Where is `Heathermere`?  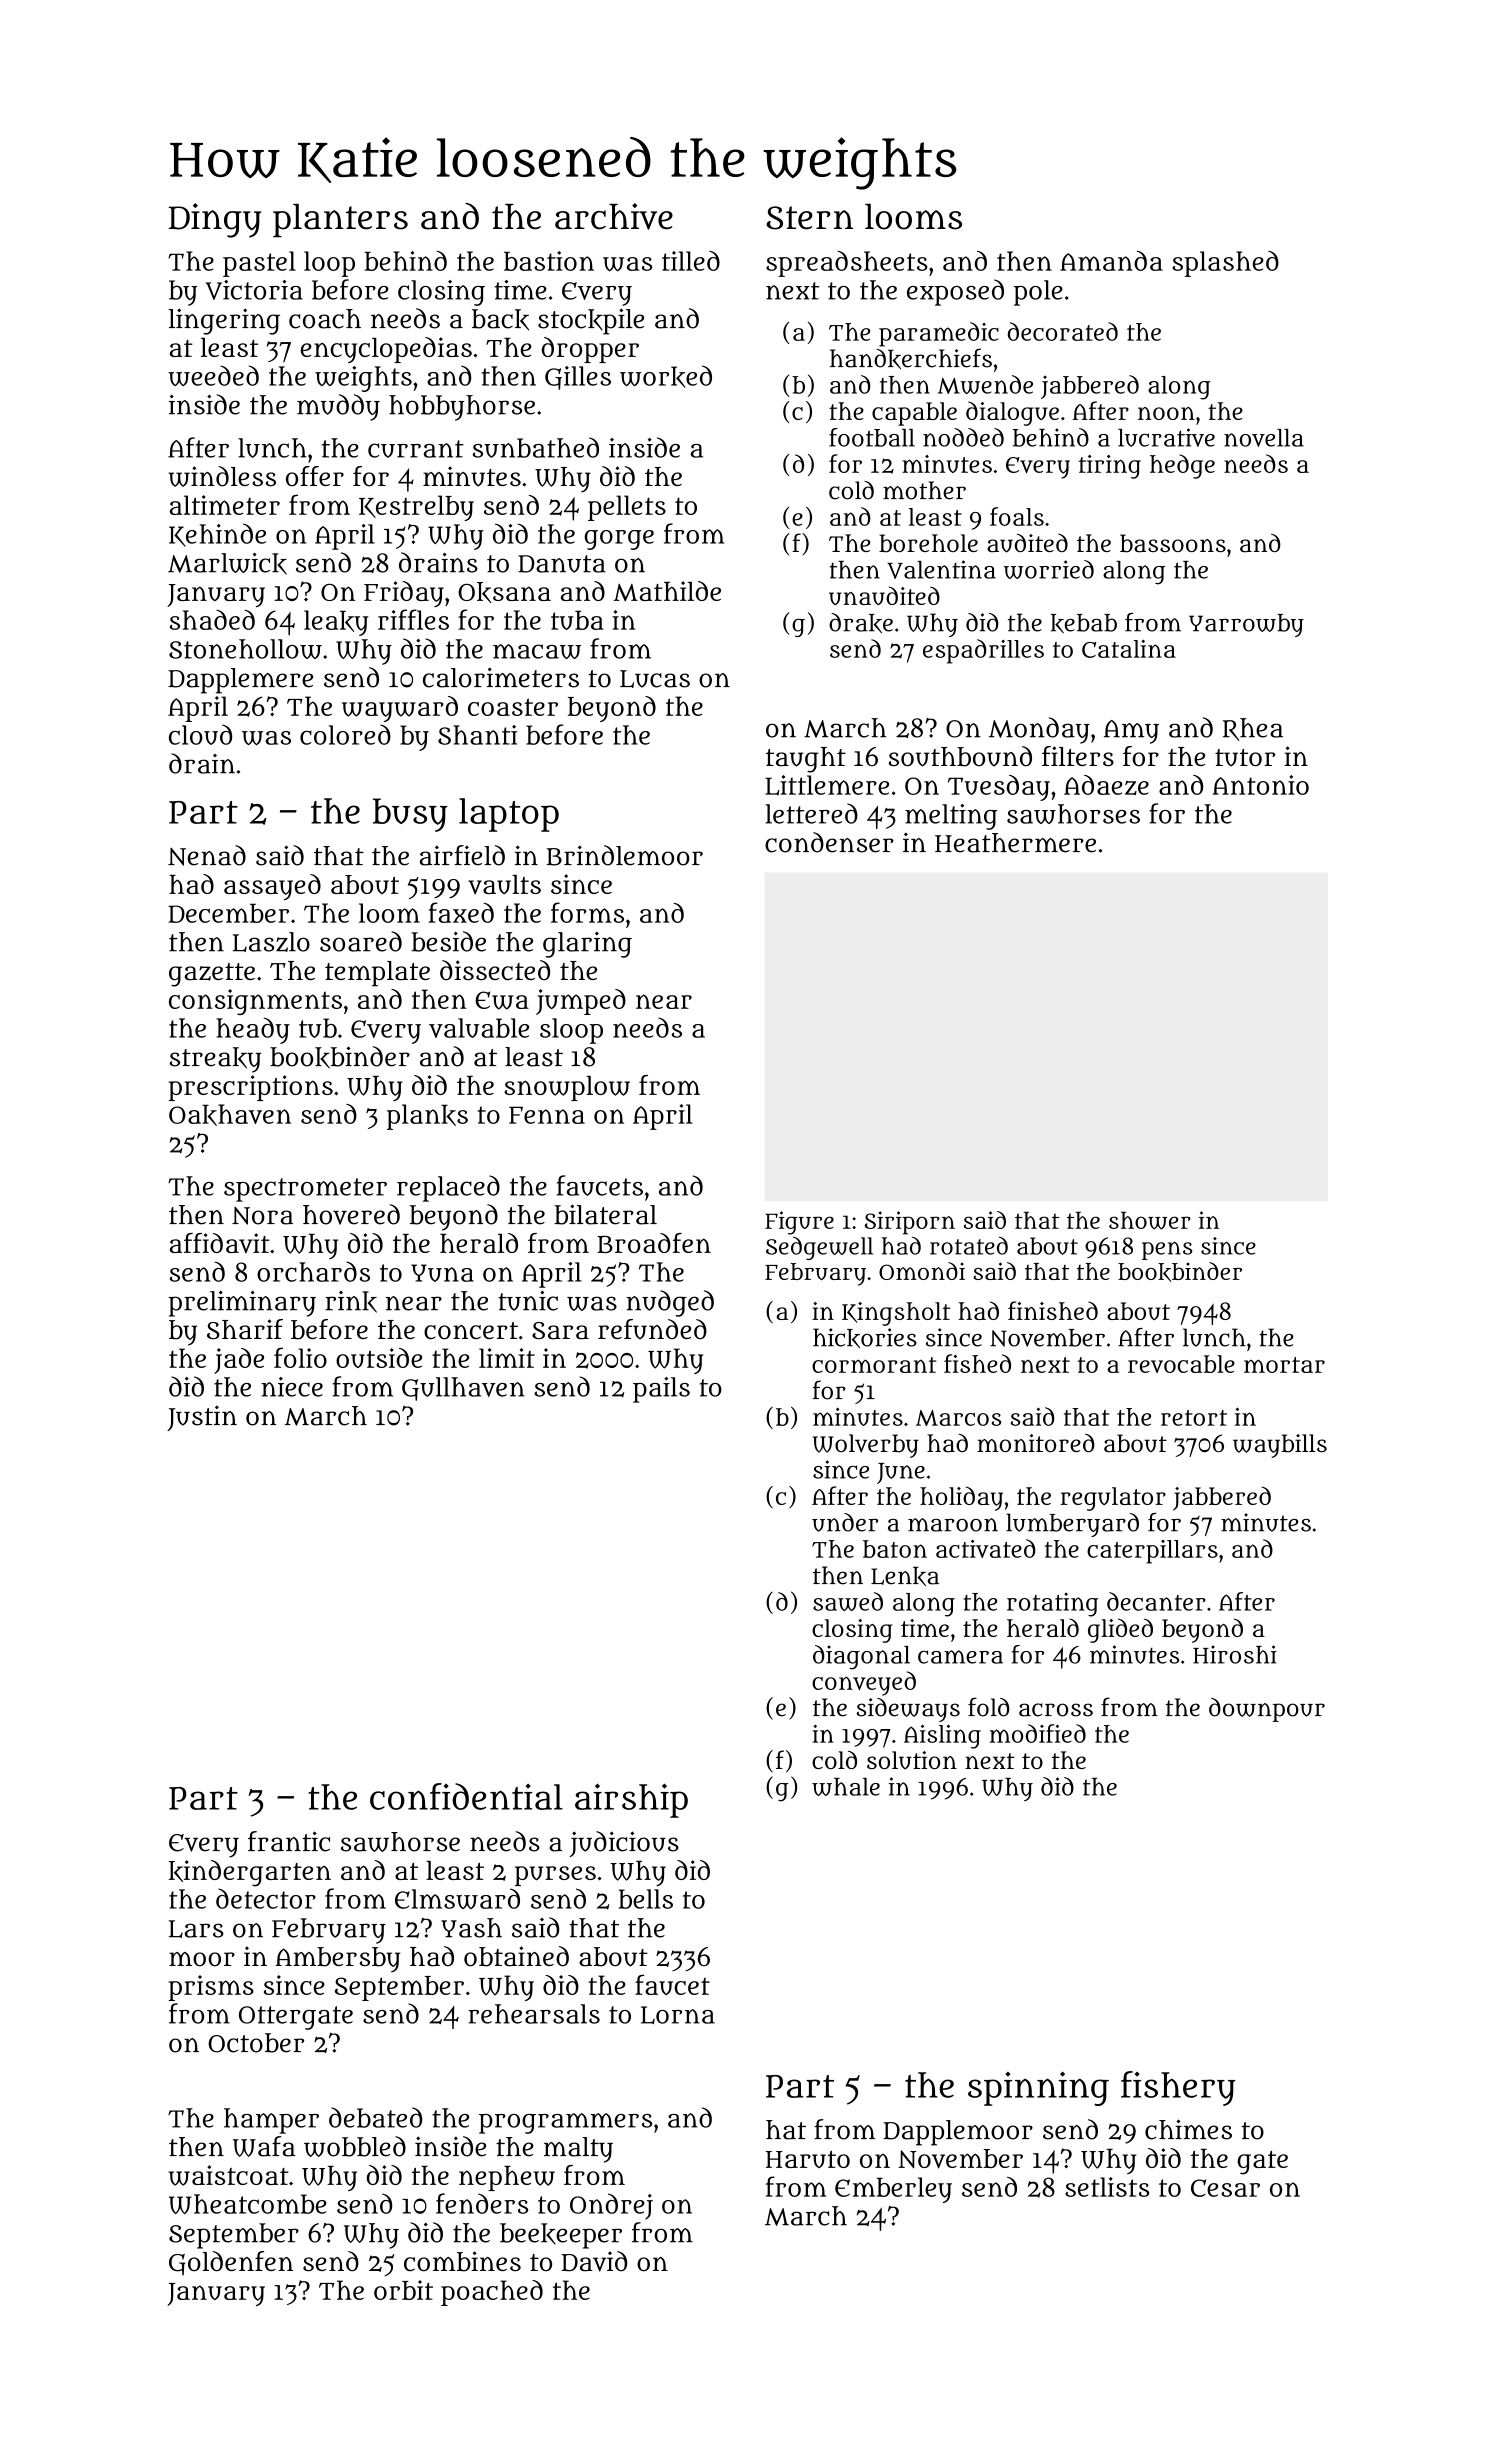 Heathermere is located at coordinates (1015, 843).
